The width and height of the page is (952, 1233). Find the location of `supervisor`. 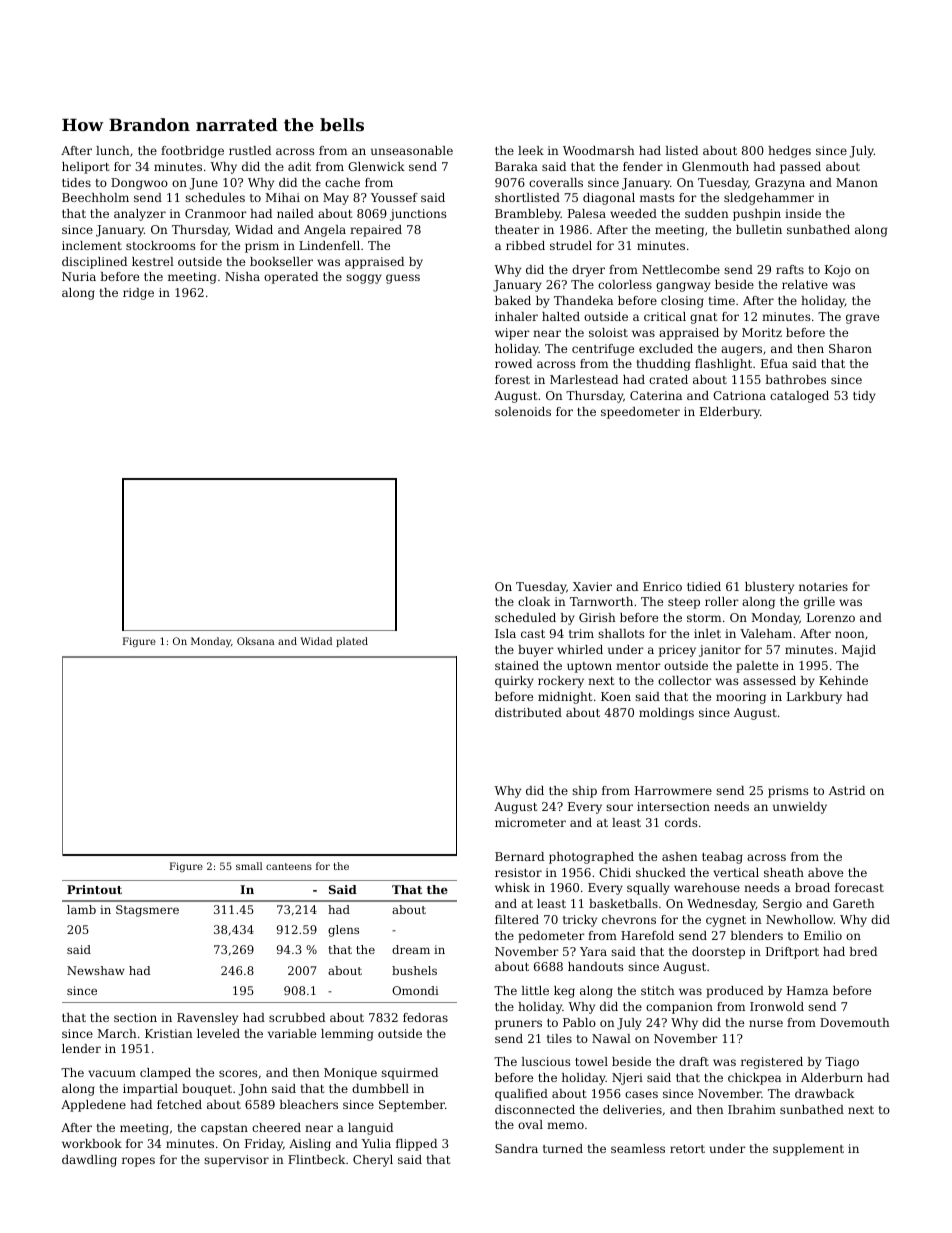

supervisor is located at coordinates (236, 1161).
